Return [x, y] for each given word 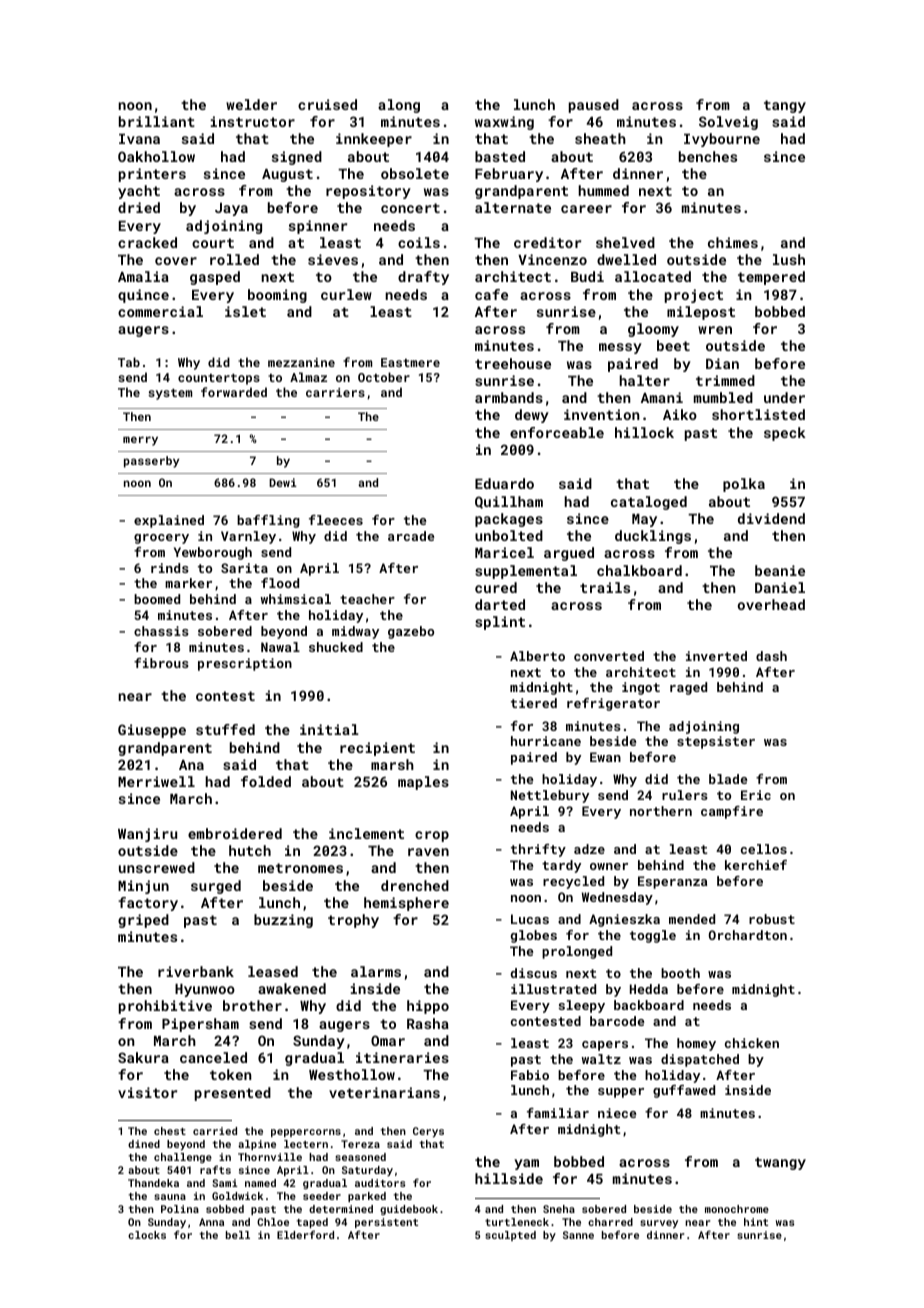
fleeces [336, 520]
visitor [147, 1092]
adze [589, 849]
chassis [161, 631]
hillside [509, 1178]
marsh [392, 764]
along [399, 106]
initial [329, 729]
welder [251, 104]
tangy [785, 106]
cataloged [649, 503]
